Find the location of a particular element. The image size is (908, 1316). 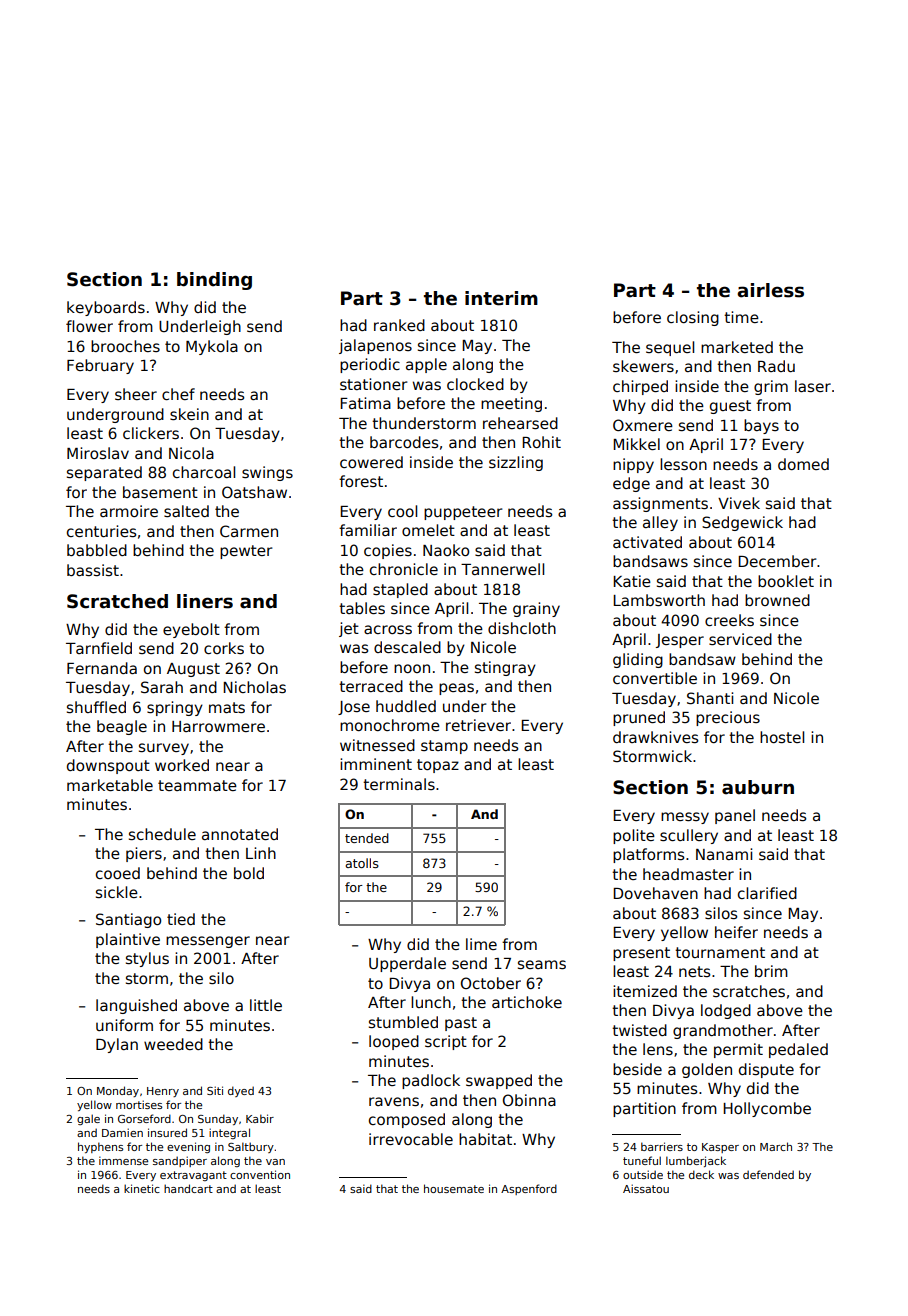

airless is located at coordinates (770, 290).
